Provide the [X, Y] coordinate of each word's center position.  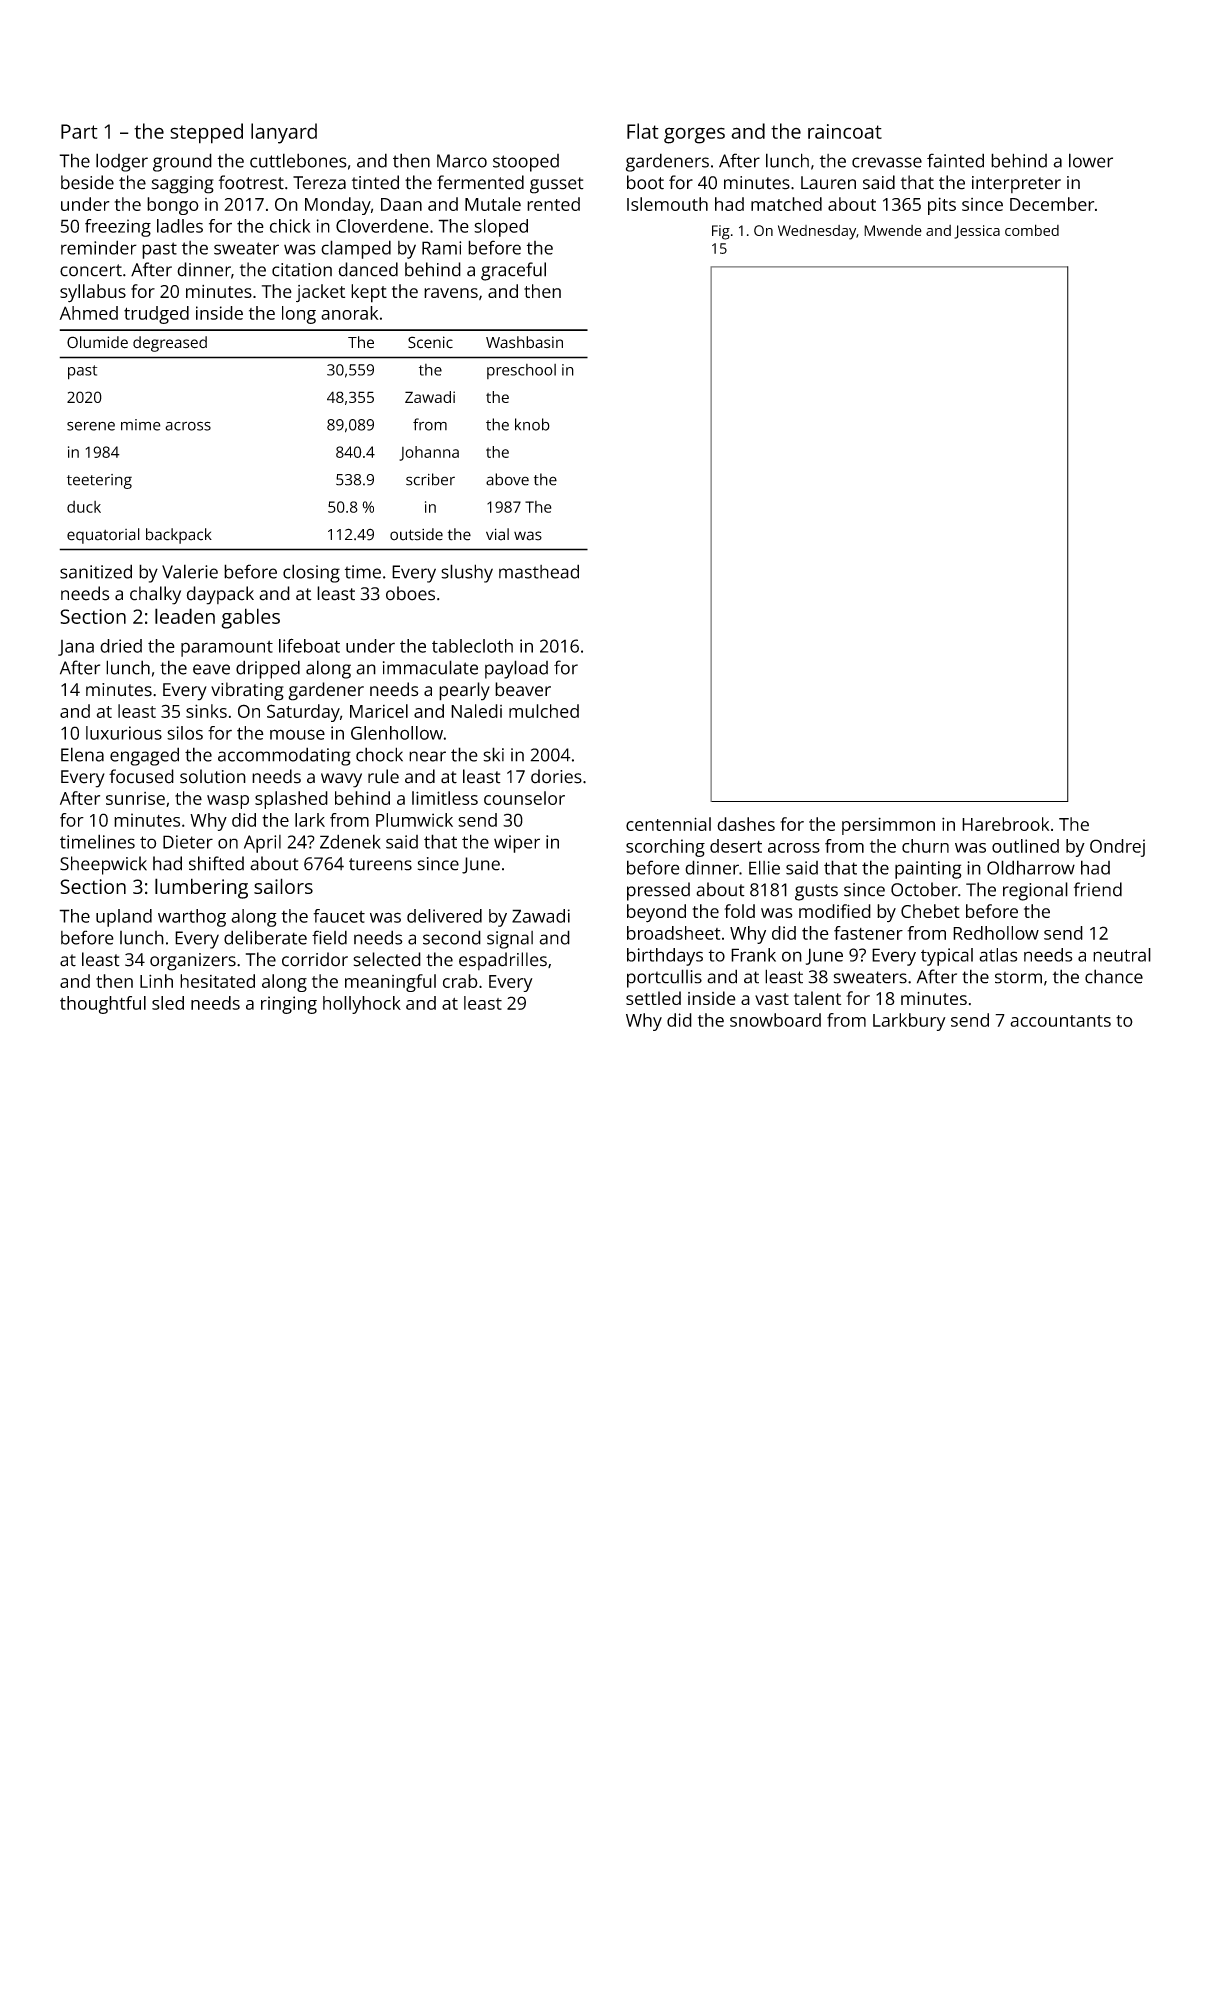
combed [1032, 230]
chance [1114, 976]
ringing [289, 1005]
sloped [501, 228]
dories [556, 776]
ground [182, 162]
